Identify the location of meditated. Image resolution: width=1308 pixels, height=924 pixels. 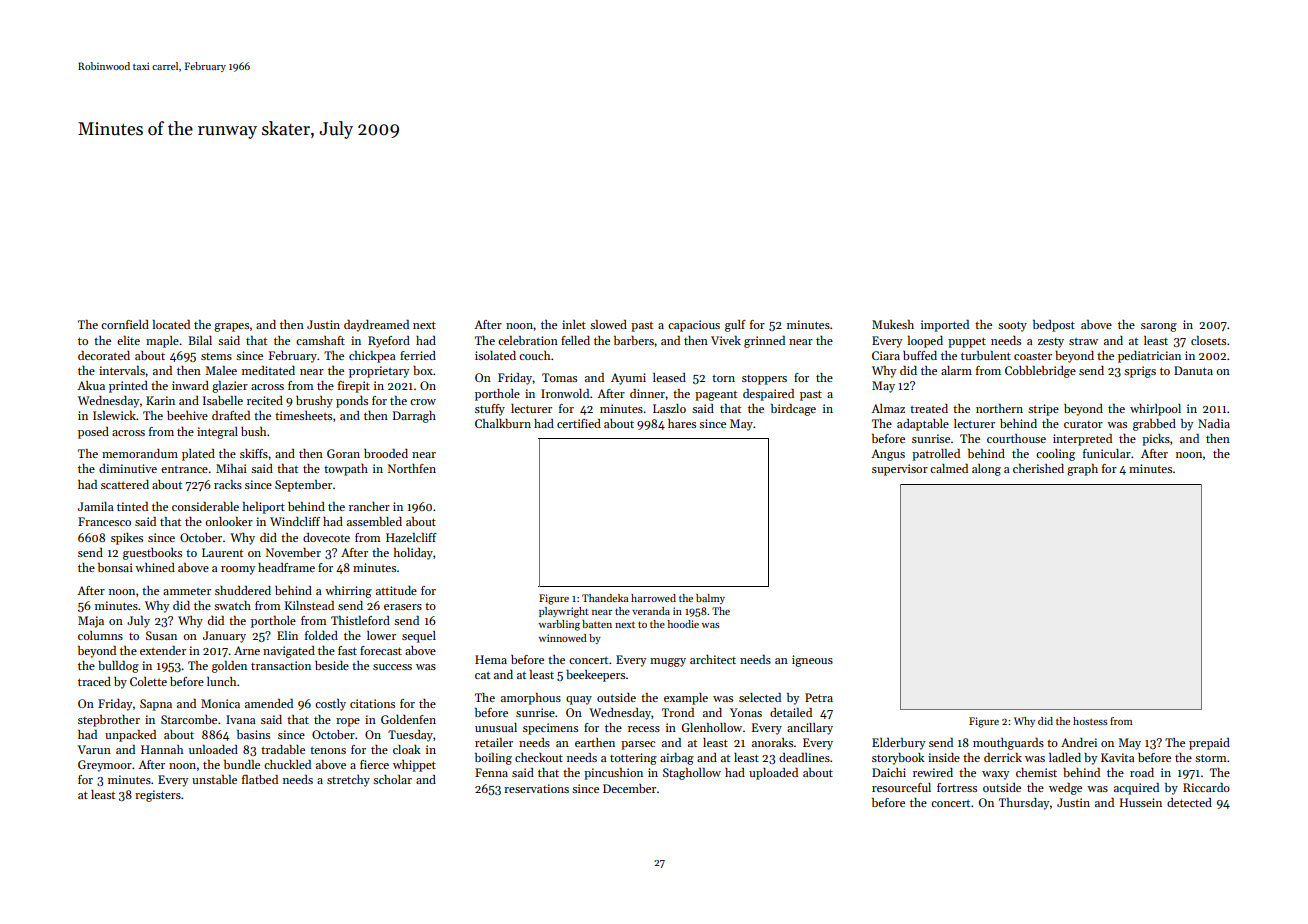
(268, 370).
